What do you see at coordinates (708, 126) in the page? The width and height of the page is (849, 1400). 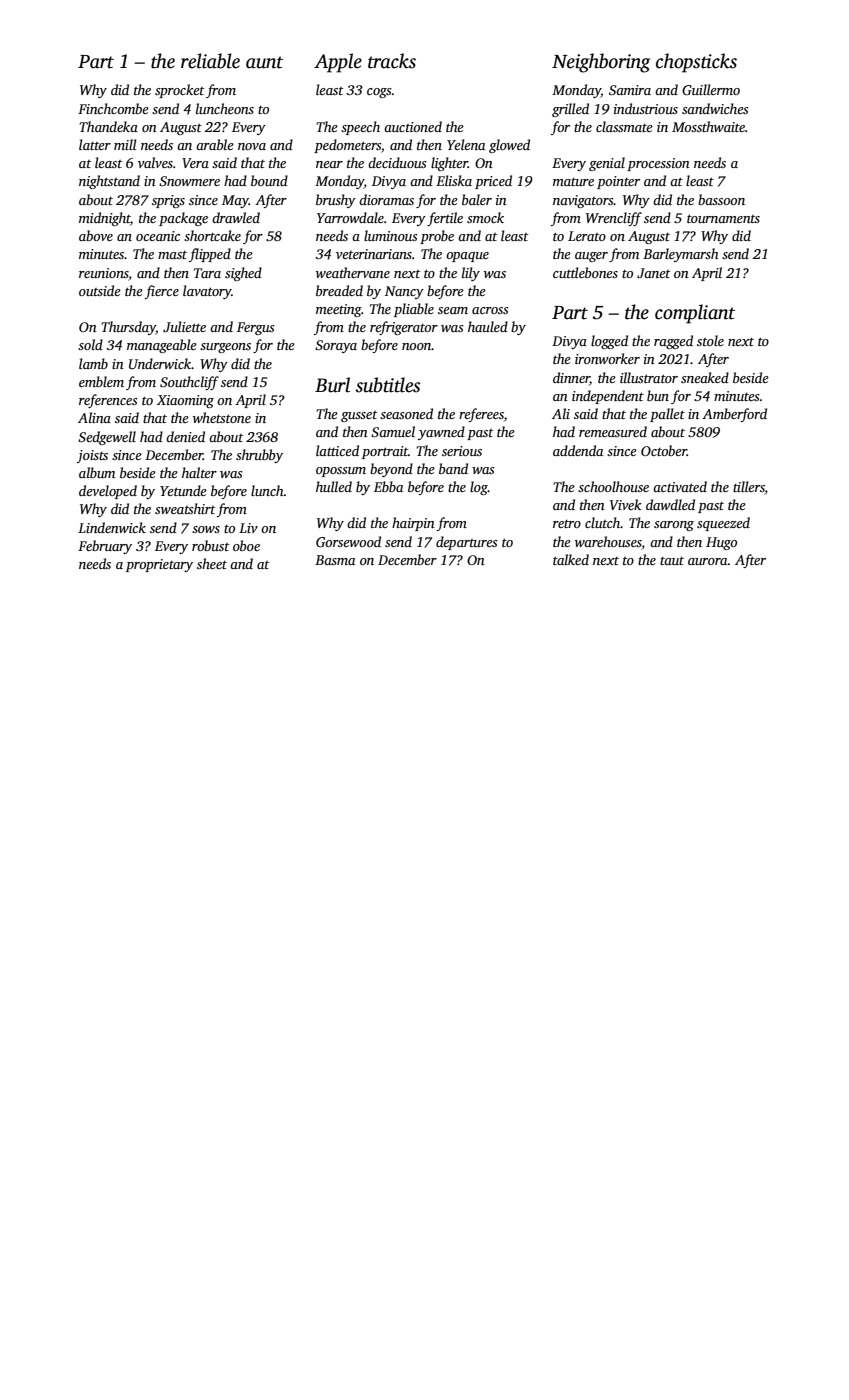 I see `Mossthwaite` at bounding box center [708, 126].
